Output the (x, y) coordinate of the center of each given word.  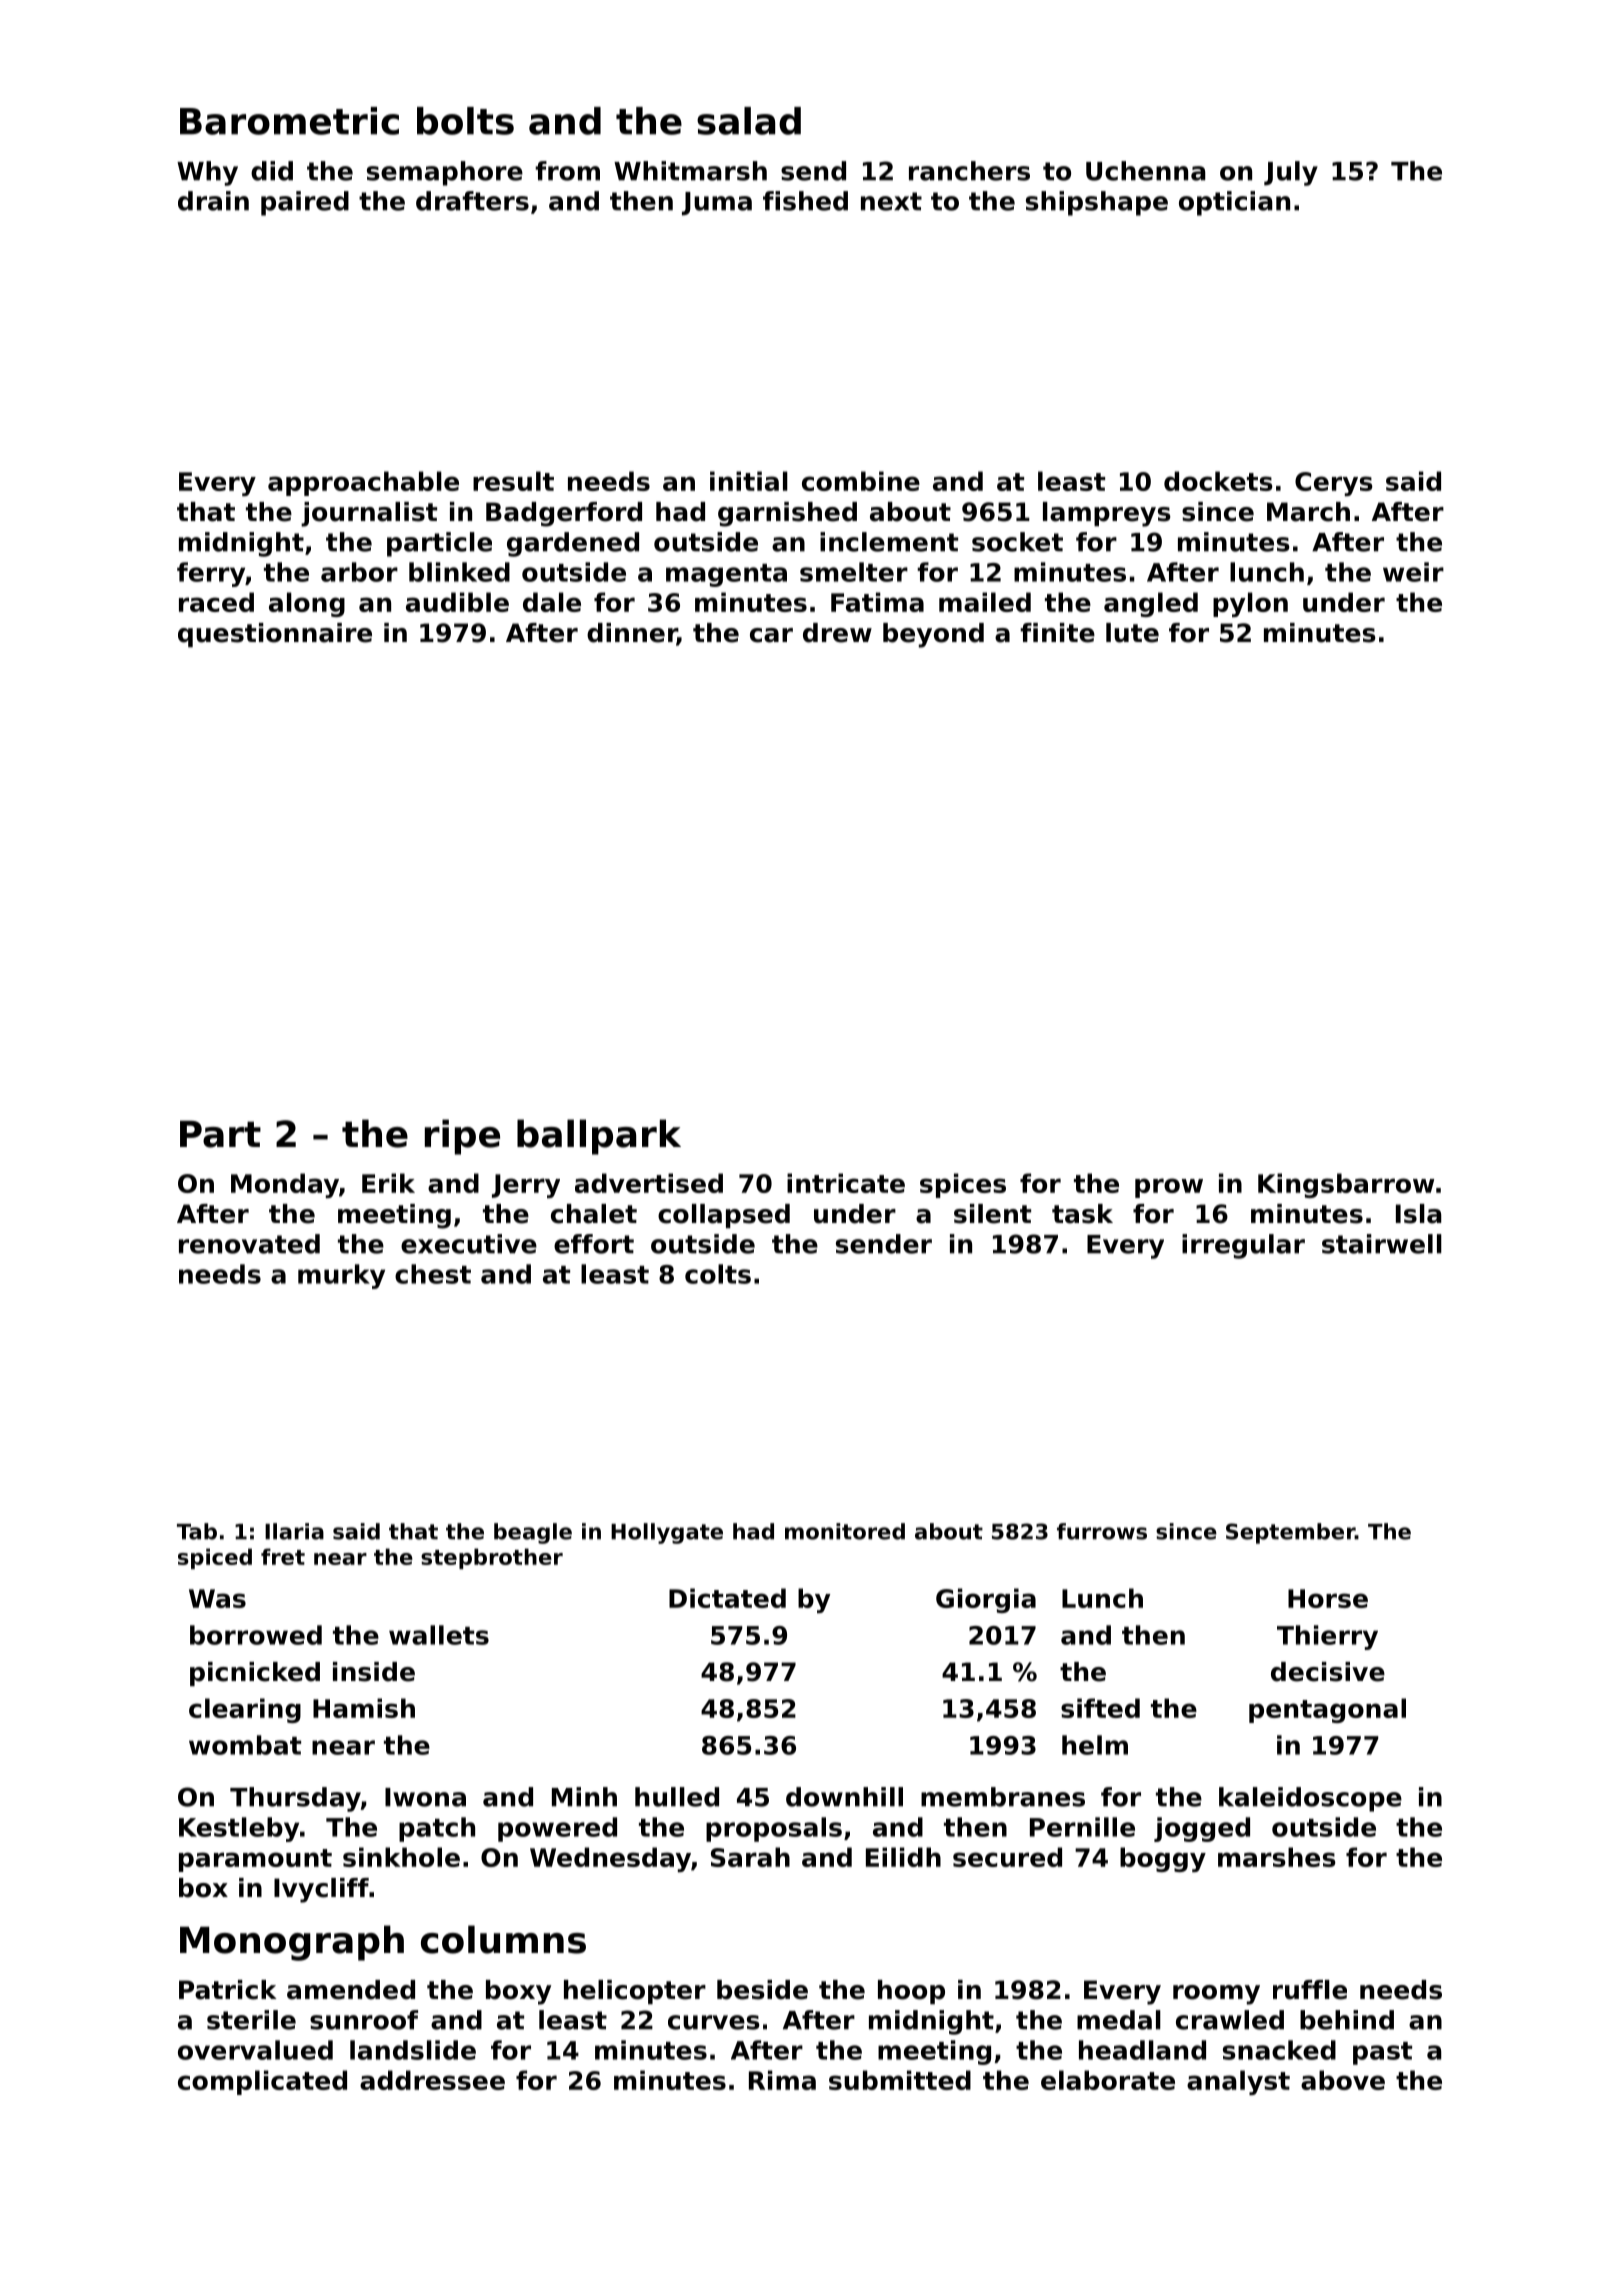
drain (213, 201)
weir (1413, 572)
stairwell (1382, 1244)
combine (861, 481)
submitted (900, 2080)
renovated (249, 1244)
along (307, 604)
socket (1017, 542)
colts (718, 1274)
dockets (1218, 481)
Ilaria (294, 1531)
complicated (262, 2082)
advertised (649, 1183)
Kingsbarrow (1346, 1185)
